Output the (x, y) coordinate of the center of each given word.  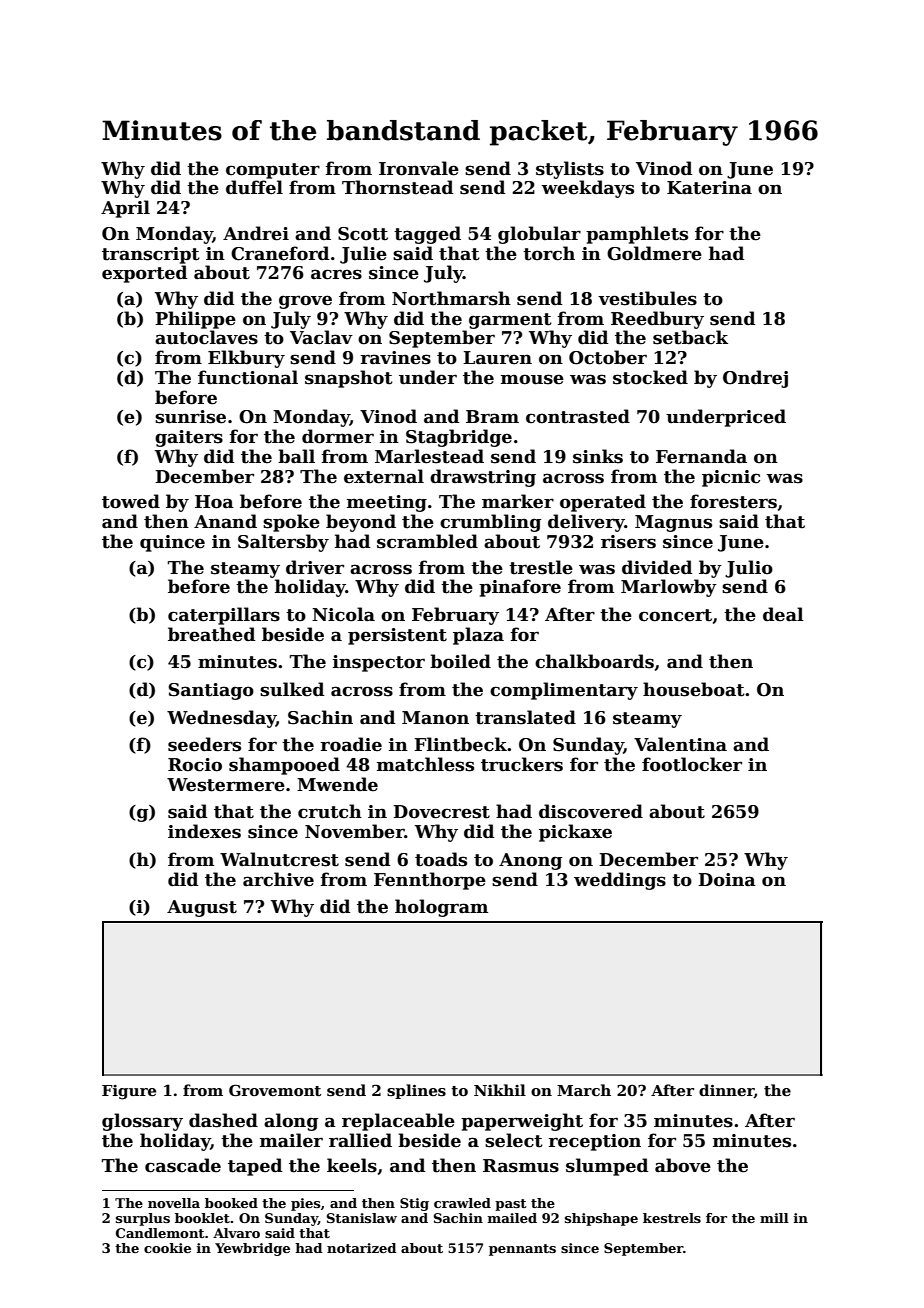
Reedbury (657, 320)
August (202, 908)
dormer (338, 436)
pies (305, 1204)
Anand (225, 521)
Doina (727, 880)
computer (273, 171)
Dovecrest (441, 812)
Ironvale (419, 168)
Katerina (709, 188)
